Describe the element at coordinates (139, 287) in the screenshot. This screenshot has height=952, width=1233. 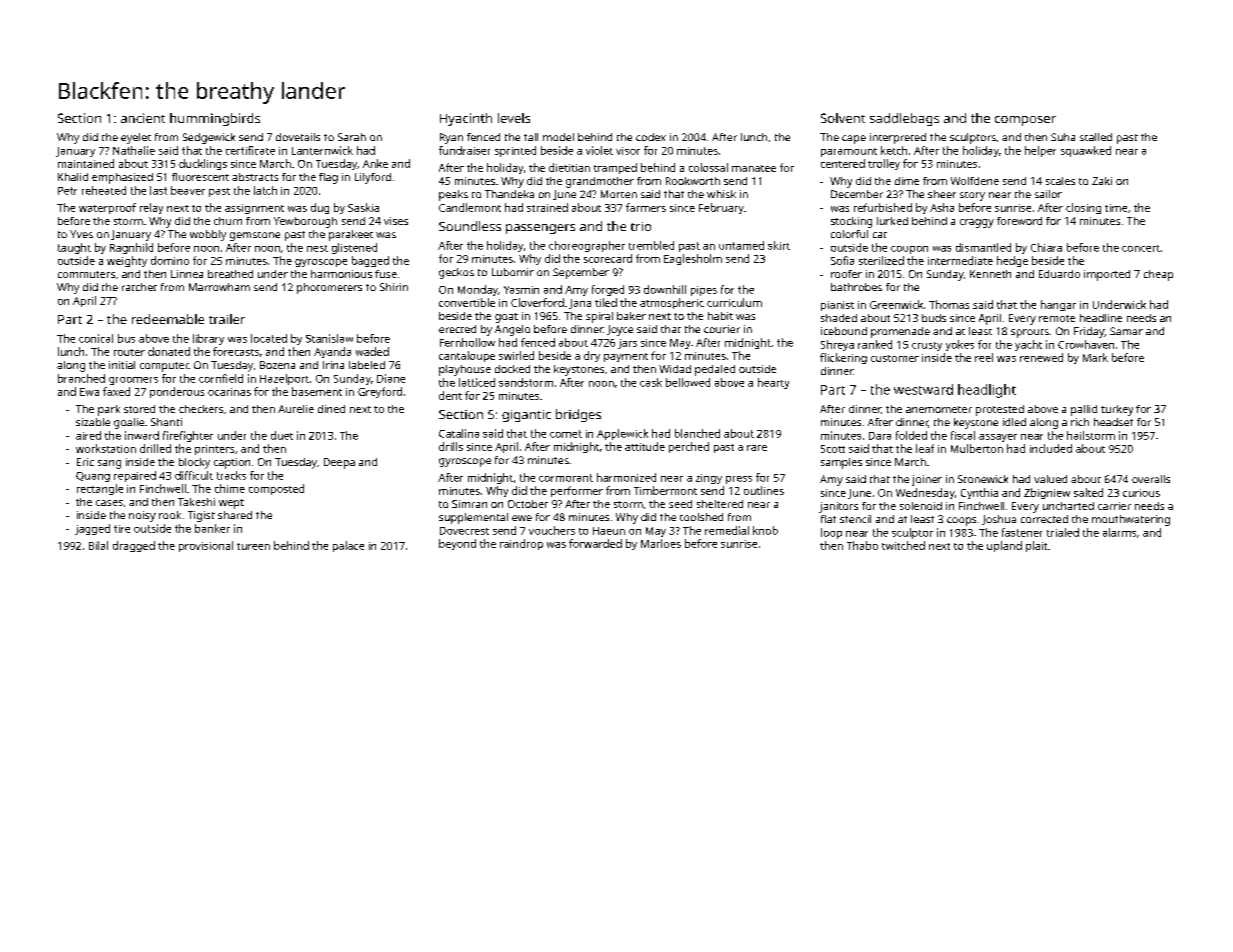
I see `ratchet` at that location.
